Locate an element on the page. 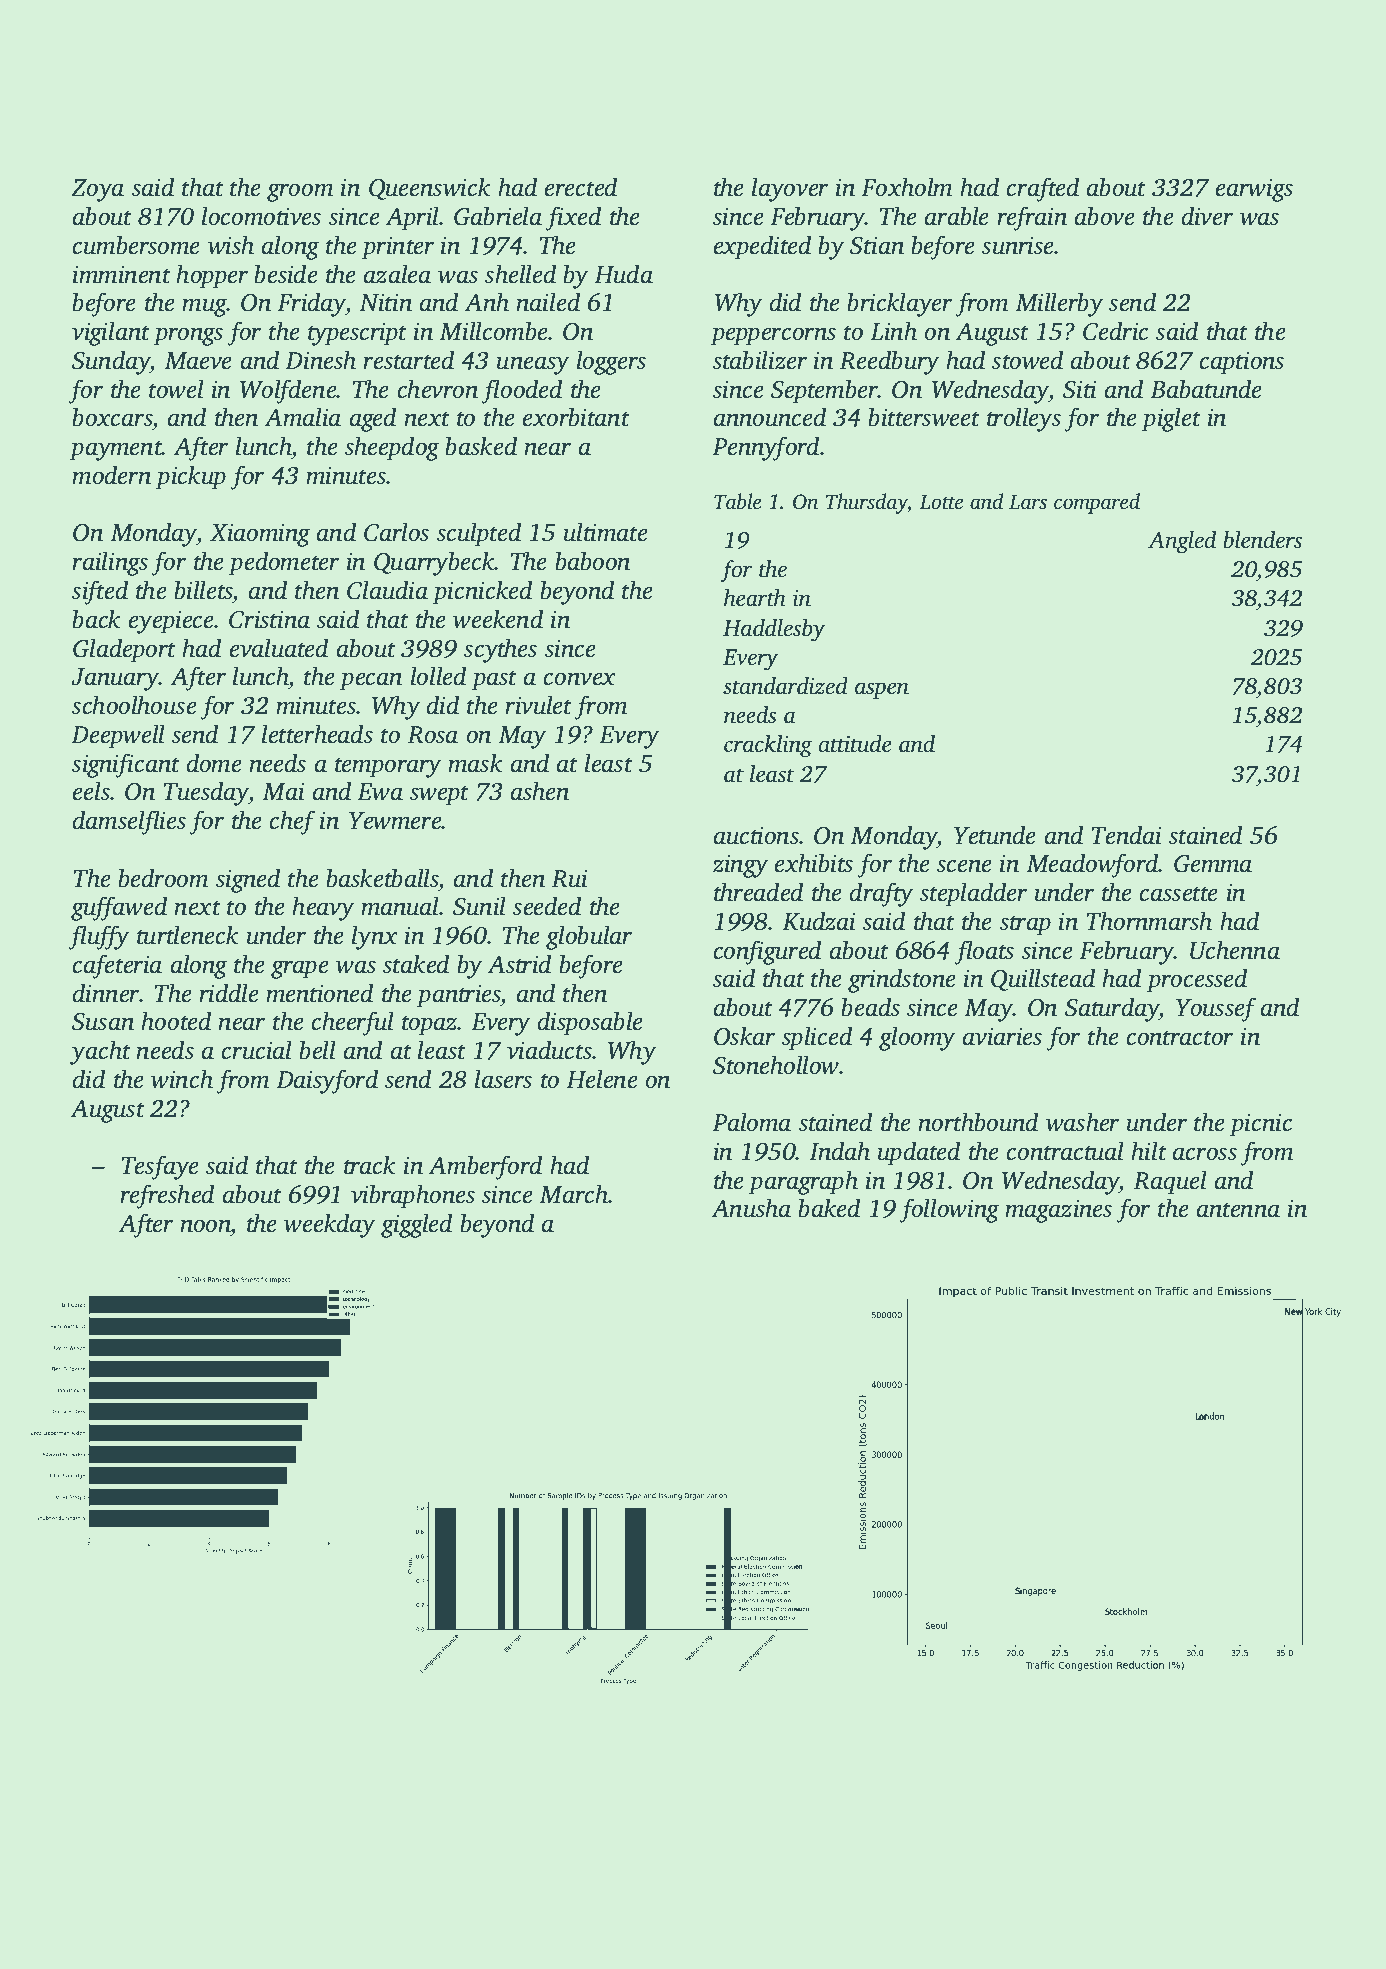 The width and height of the document is (1386, 1969). pickup is located at coordinates (191, 477).
